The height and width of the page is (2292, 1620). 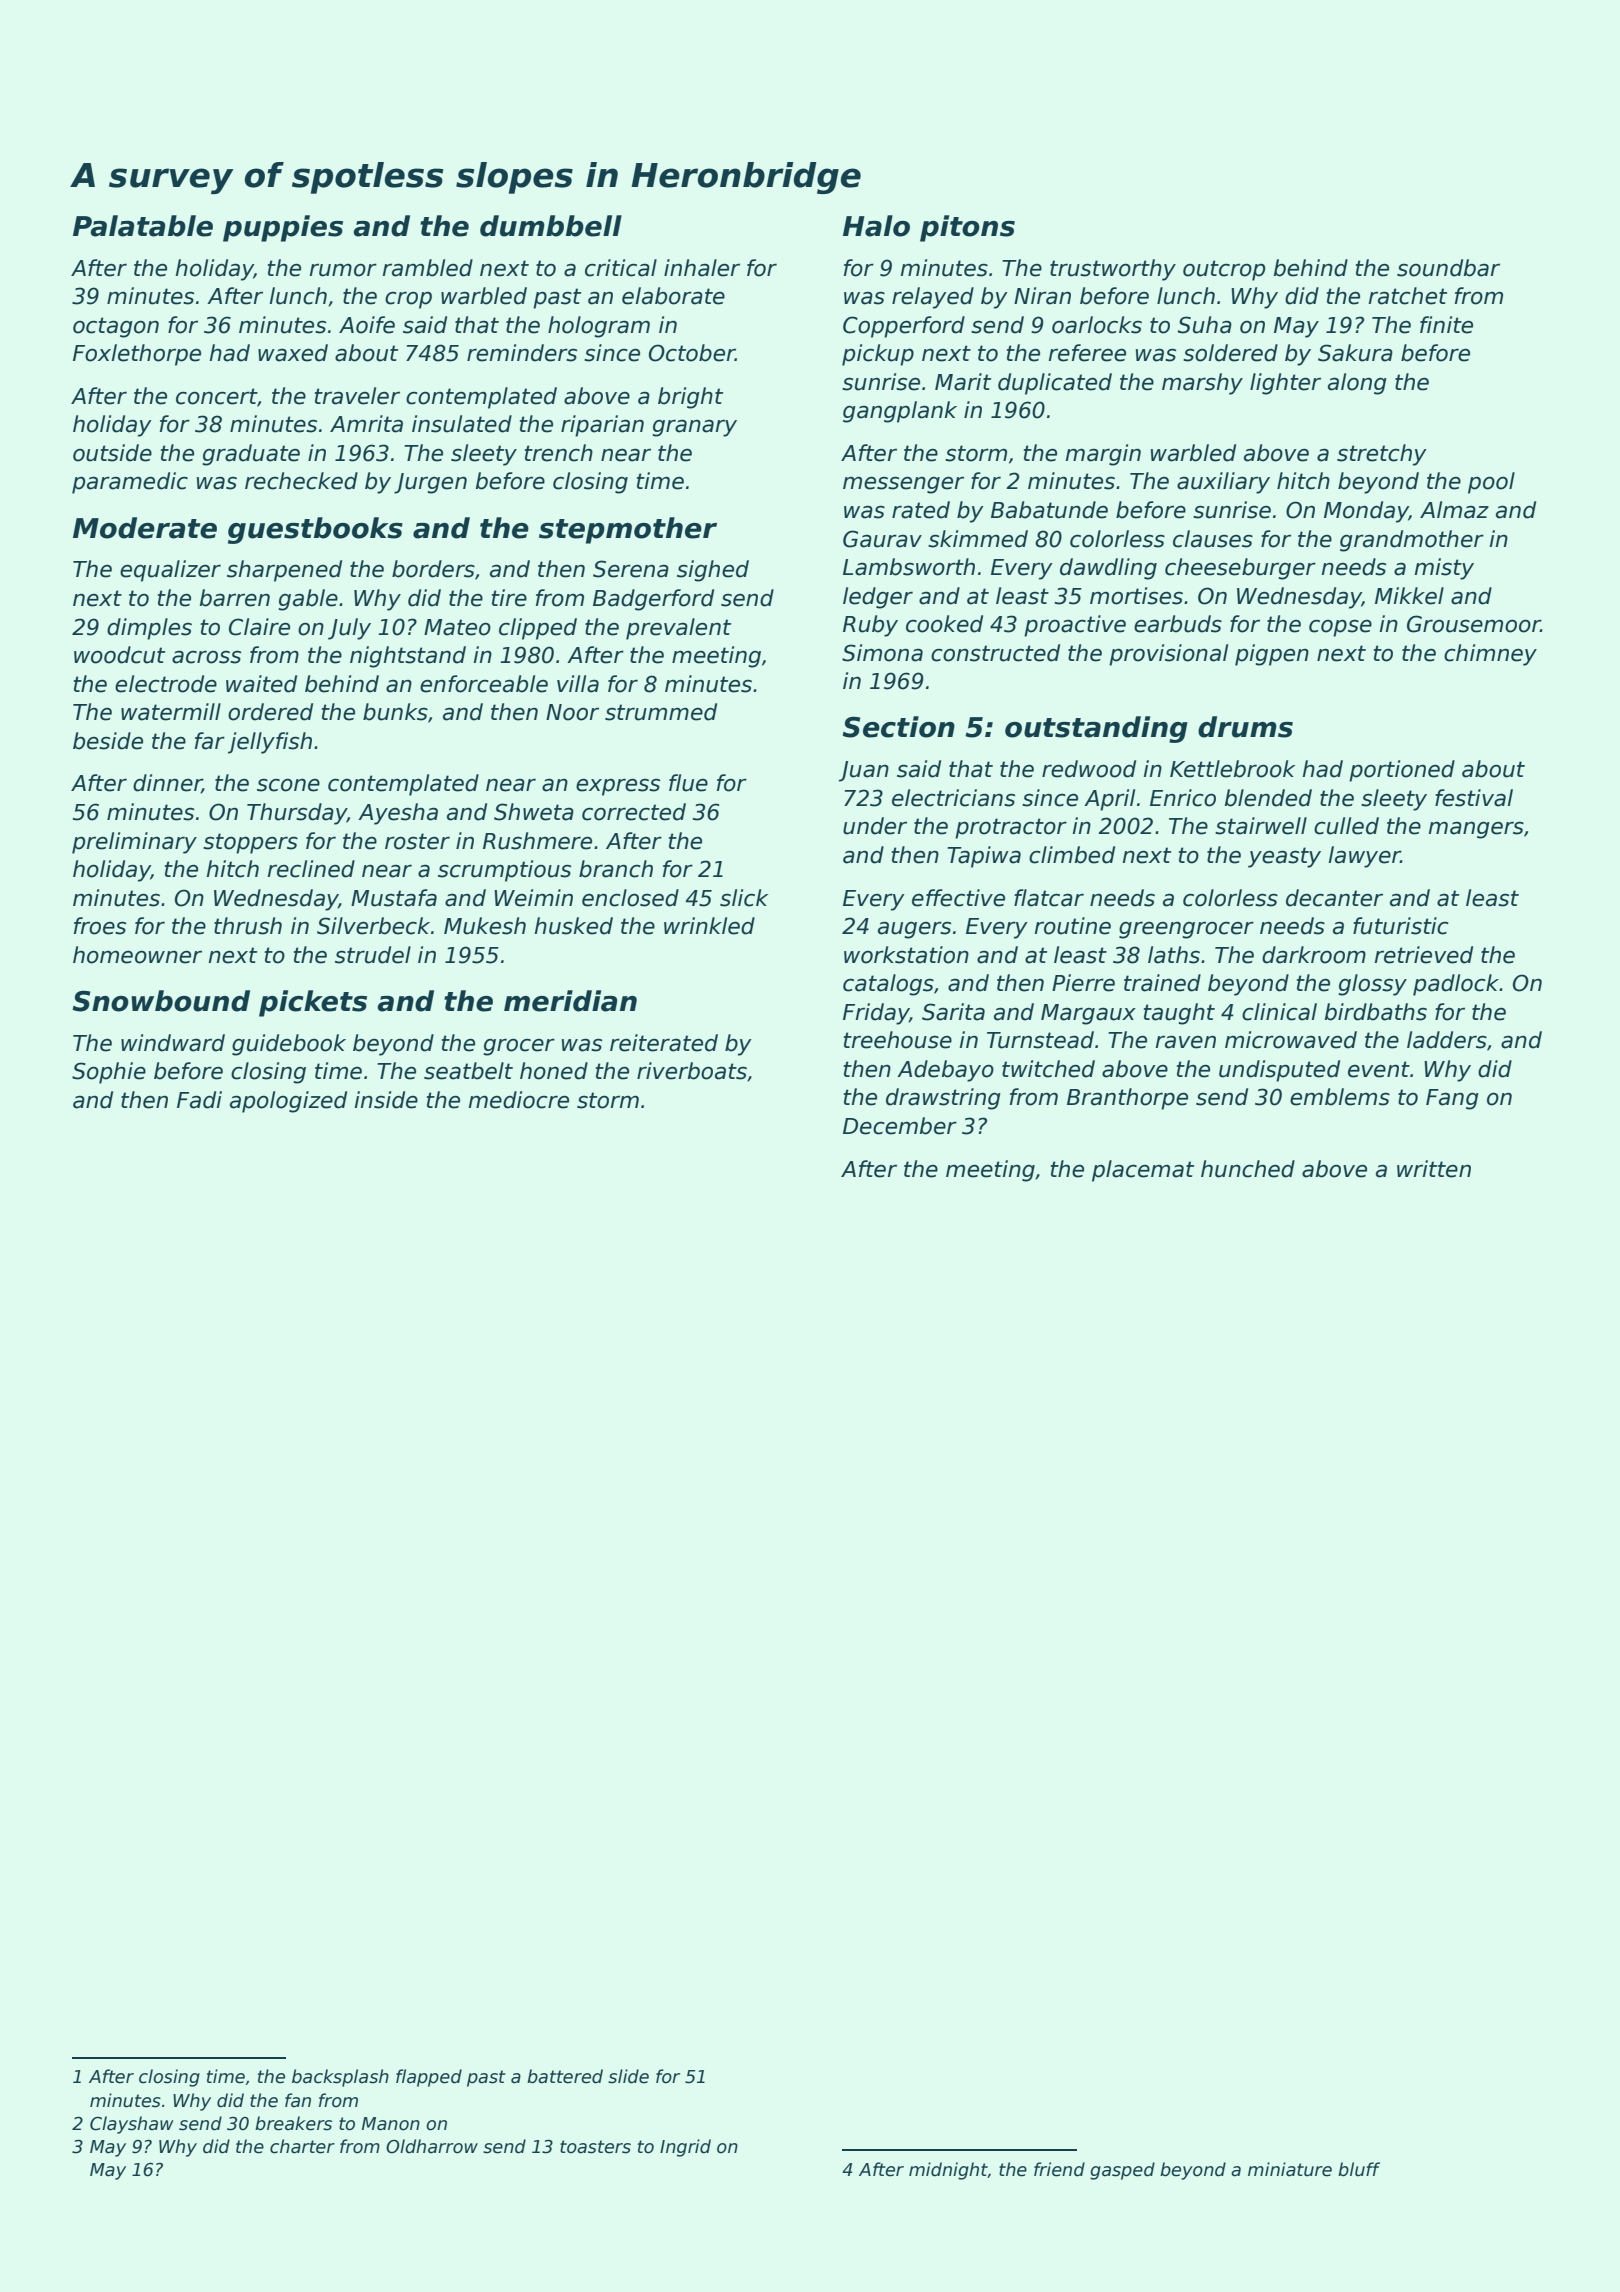 What do you see at coordinates (1314, 955) in the page?
I see `darkroom` at bounding box center [1314, 955].
